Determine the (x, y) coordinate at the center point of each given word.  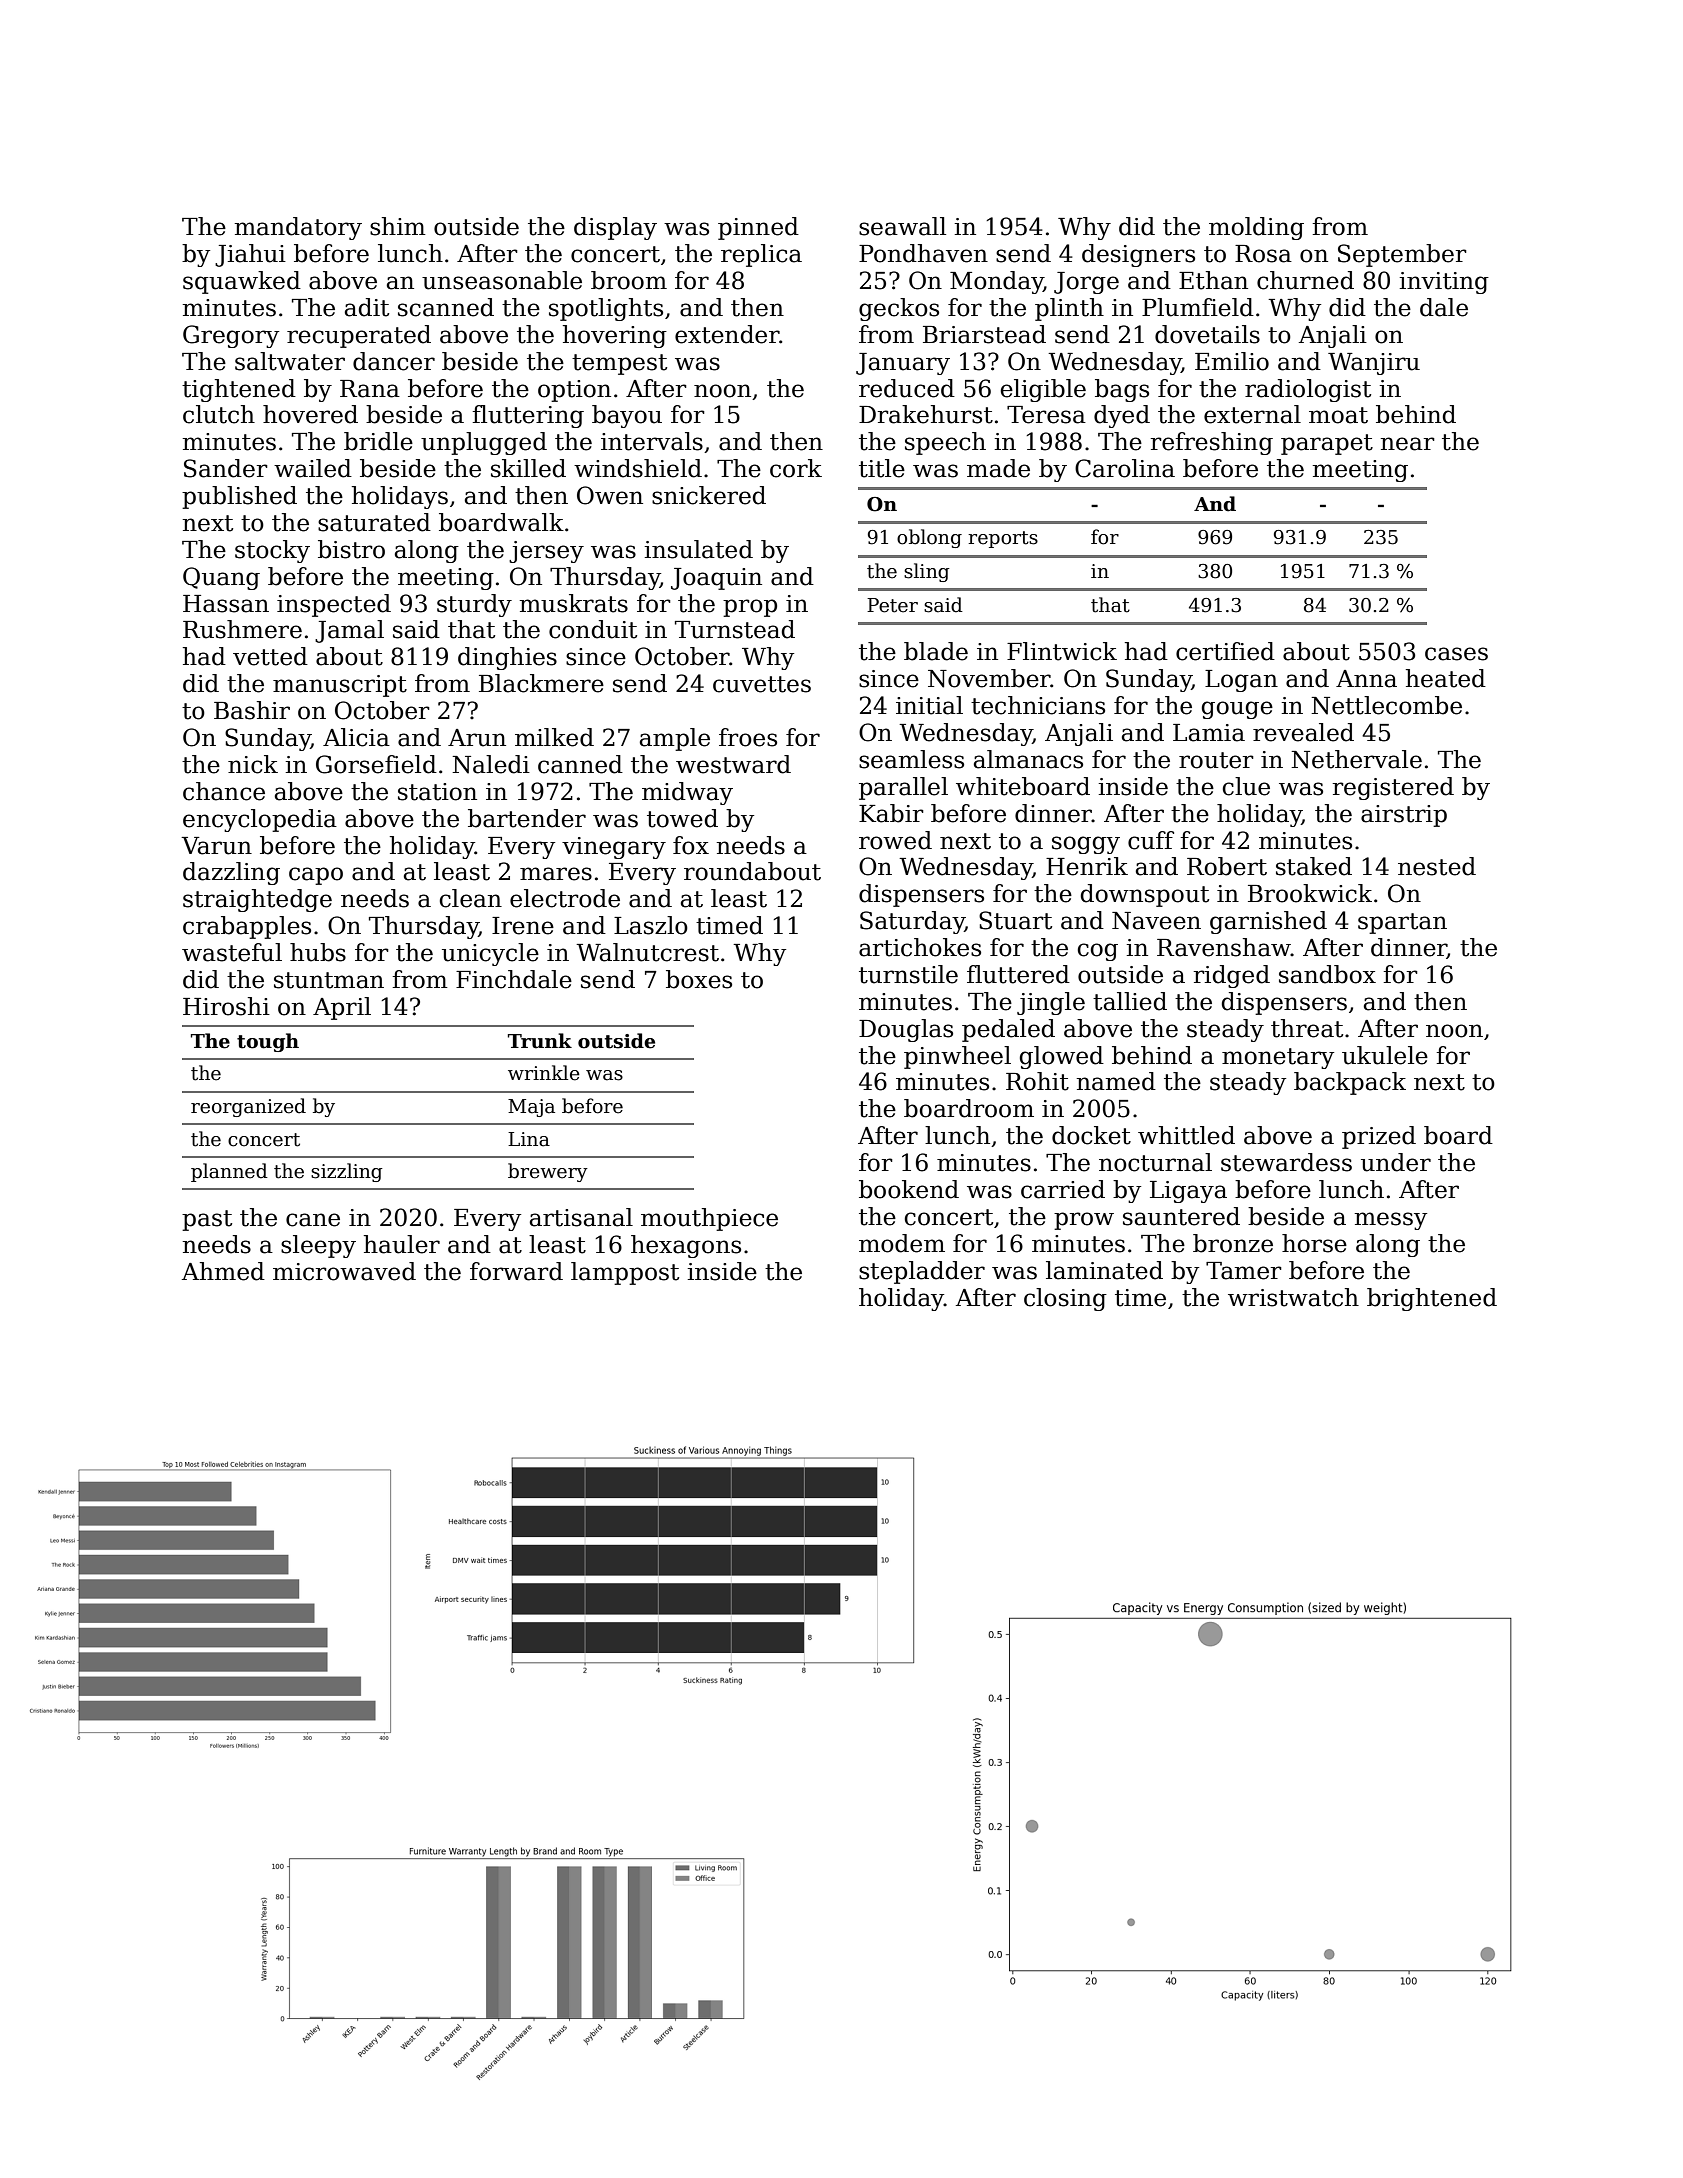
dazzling (231, 873)
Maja (531, 1108)
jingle (1051, 1003)
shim (398, 226)
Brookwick (1310, 893)
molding (1256, 228)
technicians (1038, 705)
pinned (758, 228)
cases (1456, 654)
